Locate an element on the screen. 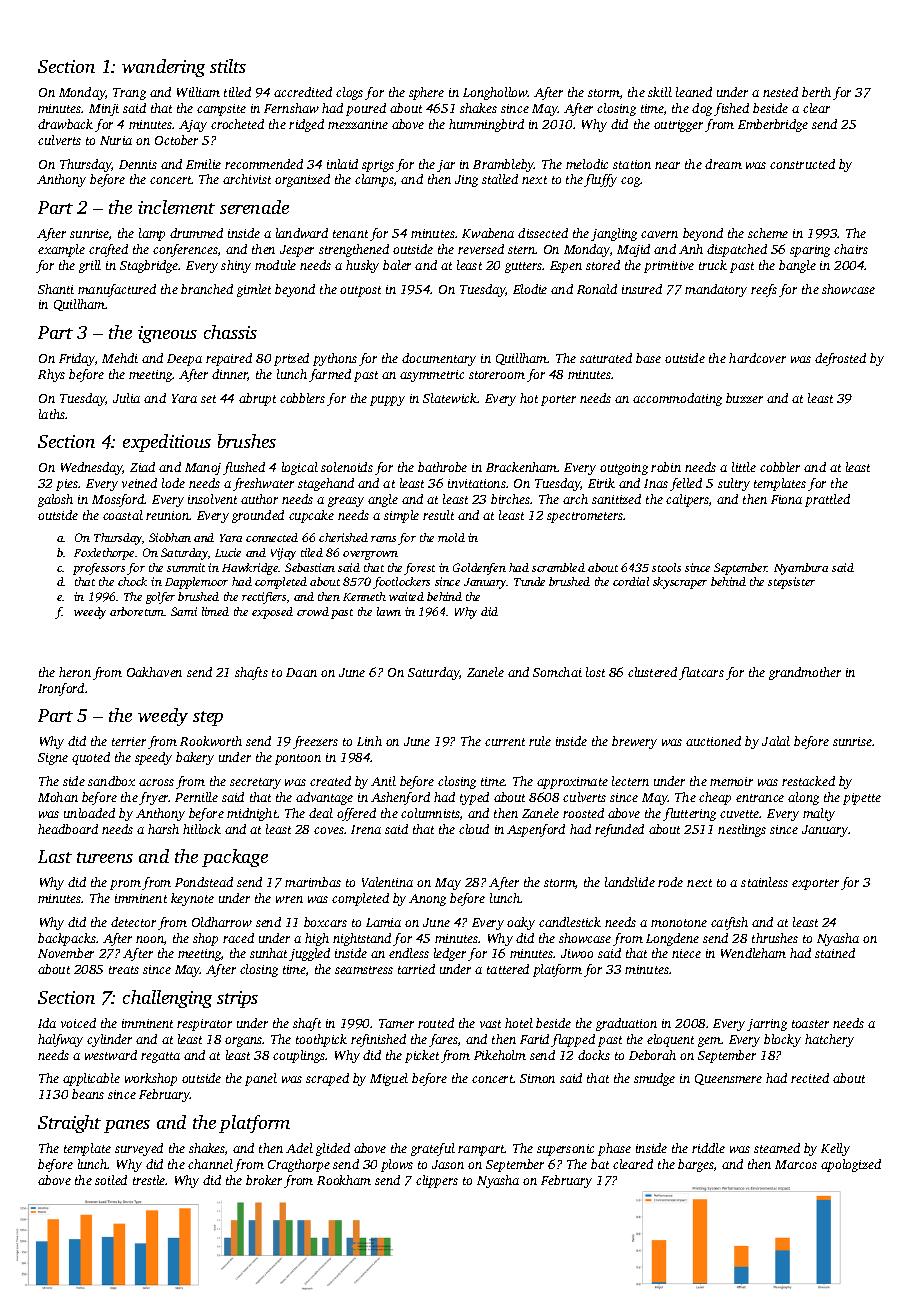 The width and height of the screenshot is (924, 1308). Nyambura is located at coordinates (801, 569).
